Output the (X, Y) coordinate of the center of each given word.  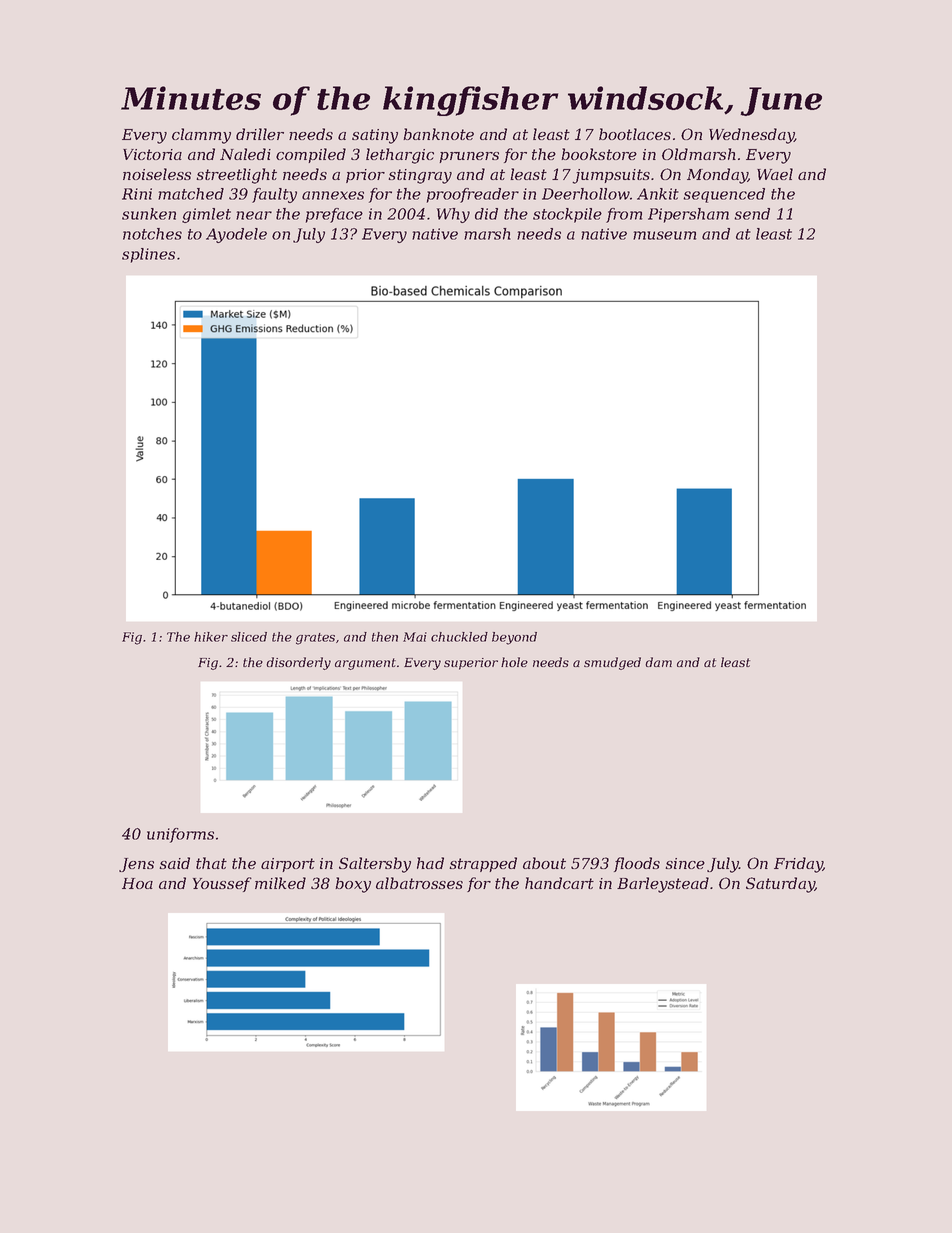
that (211, 863)
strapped (483, 864)
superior (471, 664)
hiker (211, 637)
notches (152, 234)
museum (664, 235)
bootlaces (635, 134)
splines (148, 255)
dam (658, 662)
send (752, 214)
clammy (201, 136)
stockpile (567, 215)
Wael (775, 174)
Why (453, 215)
